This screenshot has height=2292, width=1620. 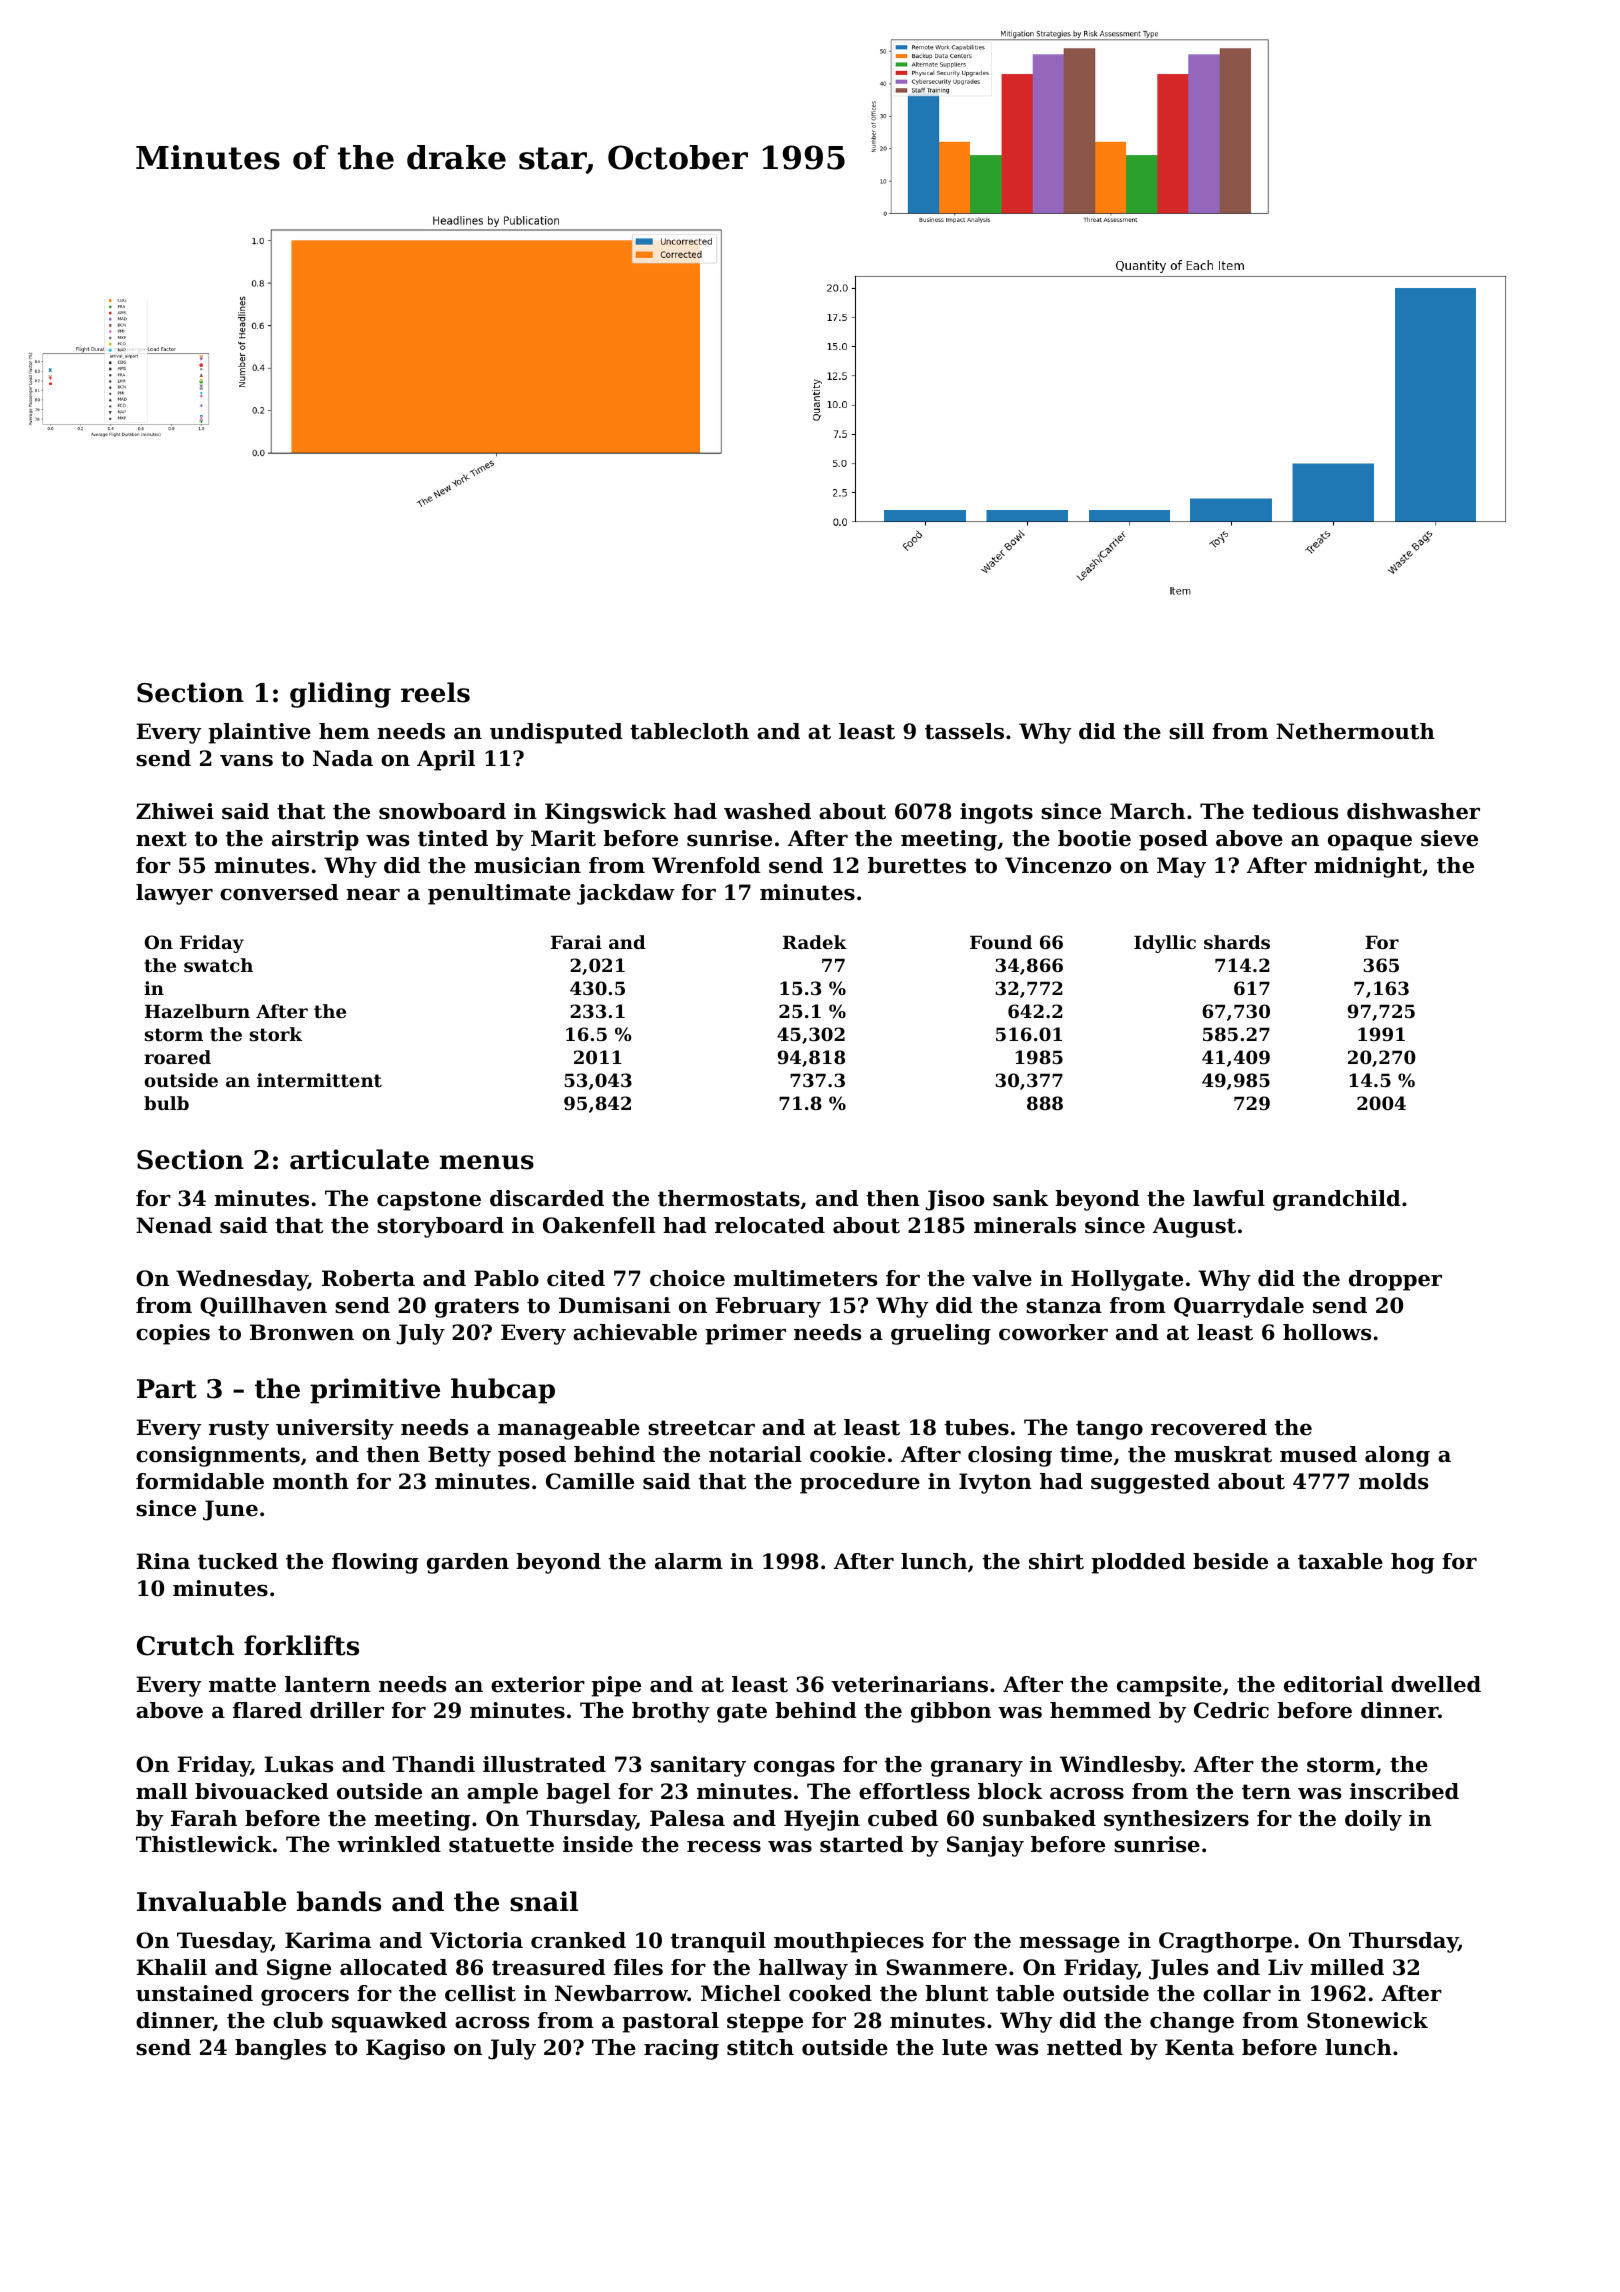 I want to click on valve, so click(x=1002, y=1278).
